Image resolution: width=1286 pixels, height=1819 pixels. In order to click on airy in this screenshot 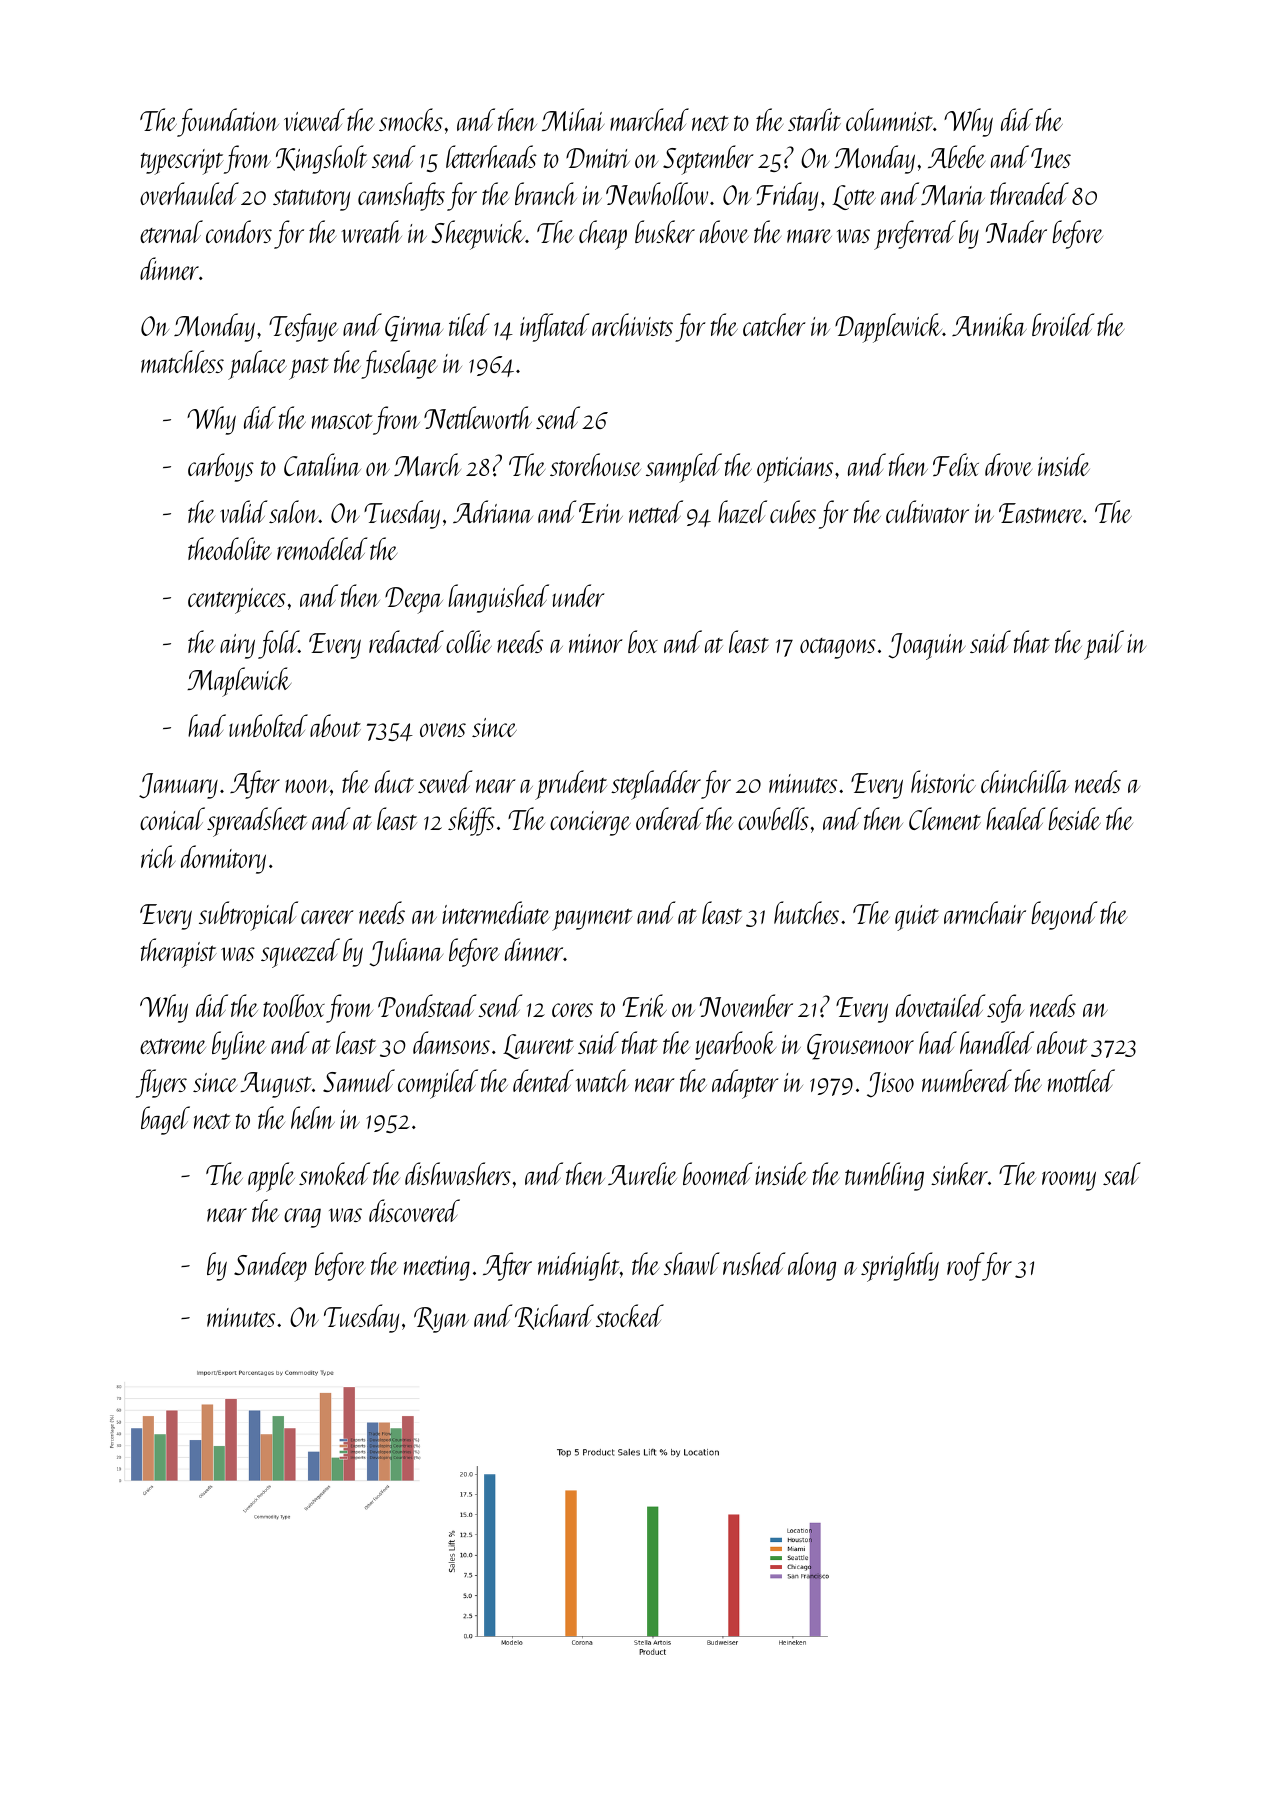, I will do `click(237, 646)`.
